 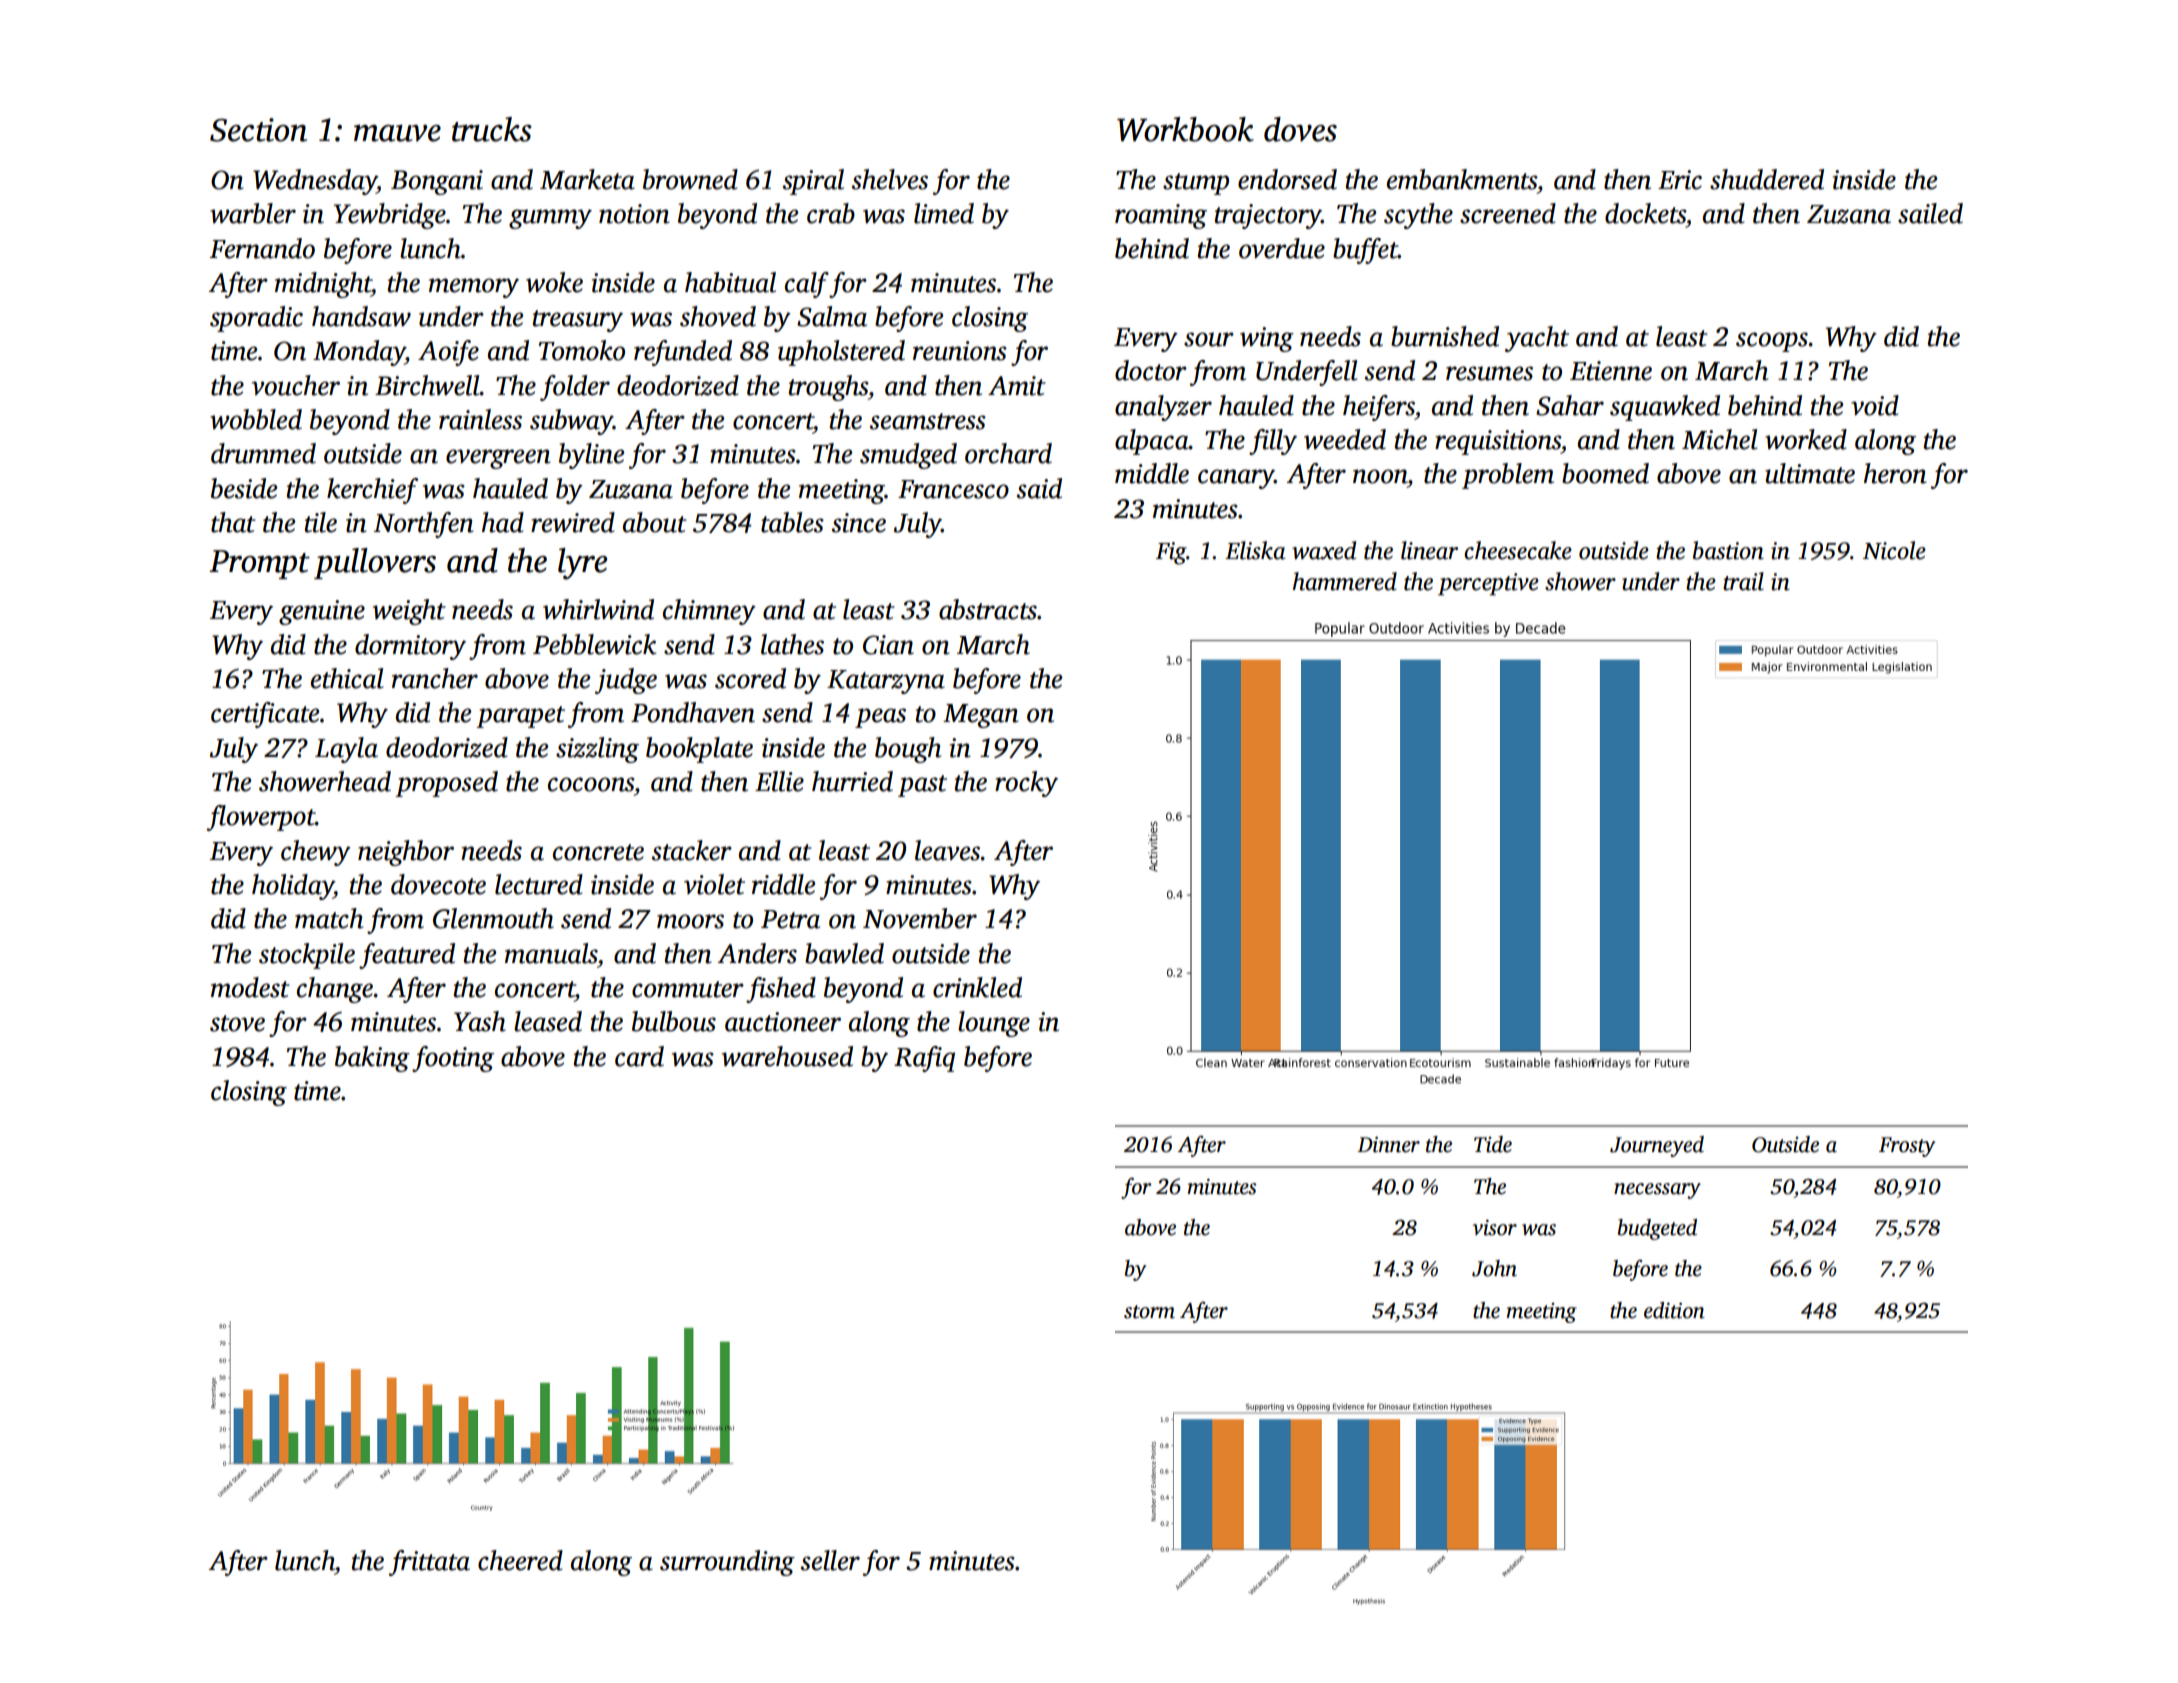 I want to click on frittata, so click(x=429, y=1563).
